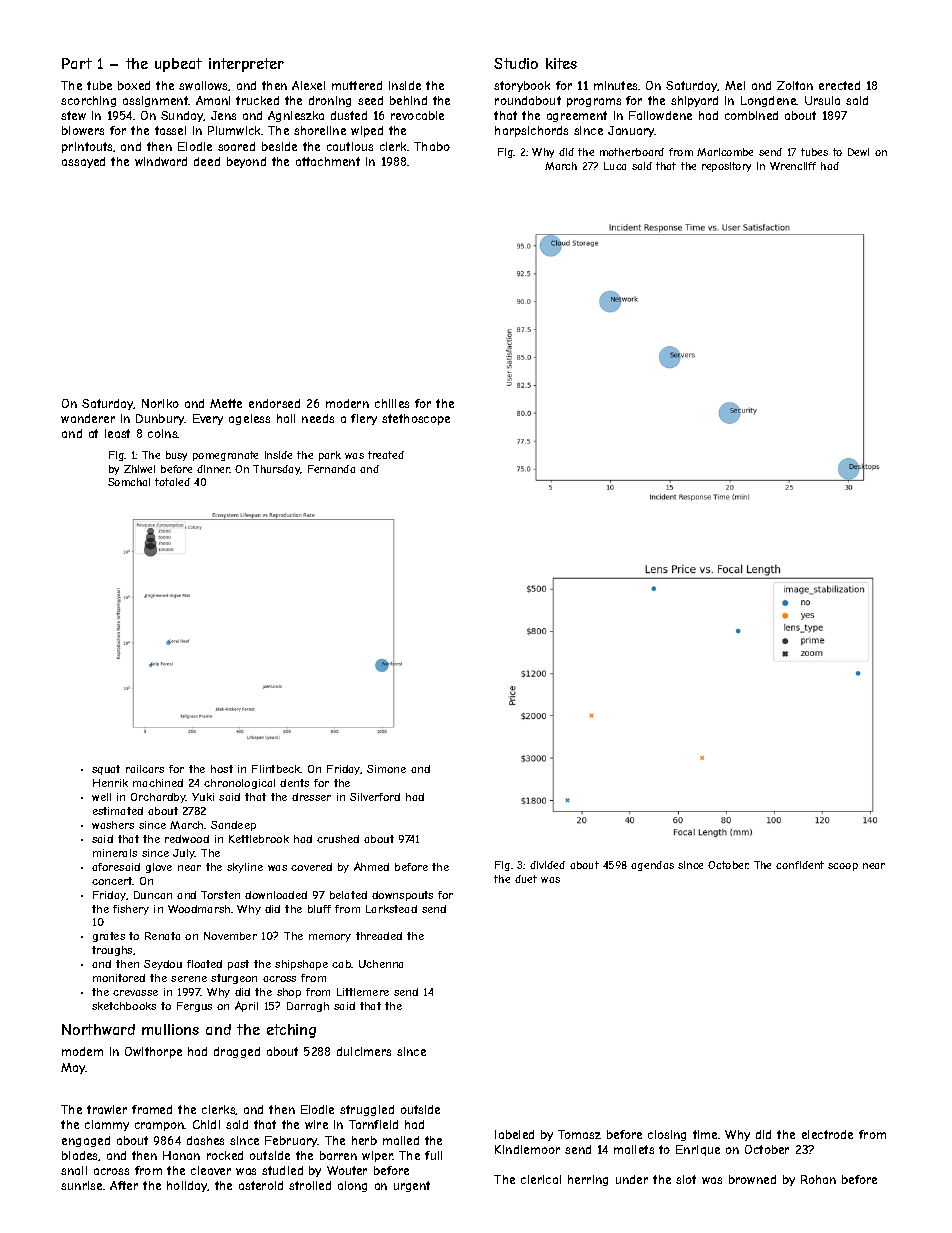 This screenshot has height=1233, width=952. I want to click on Mei, so click(735, 85).
